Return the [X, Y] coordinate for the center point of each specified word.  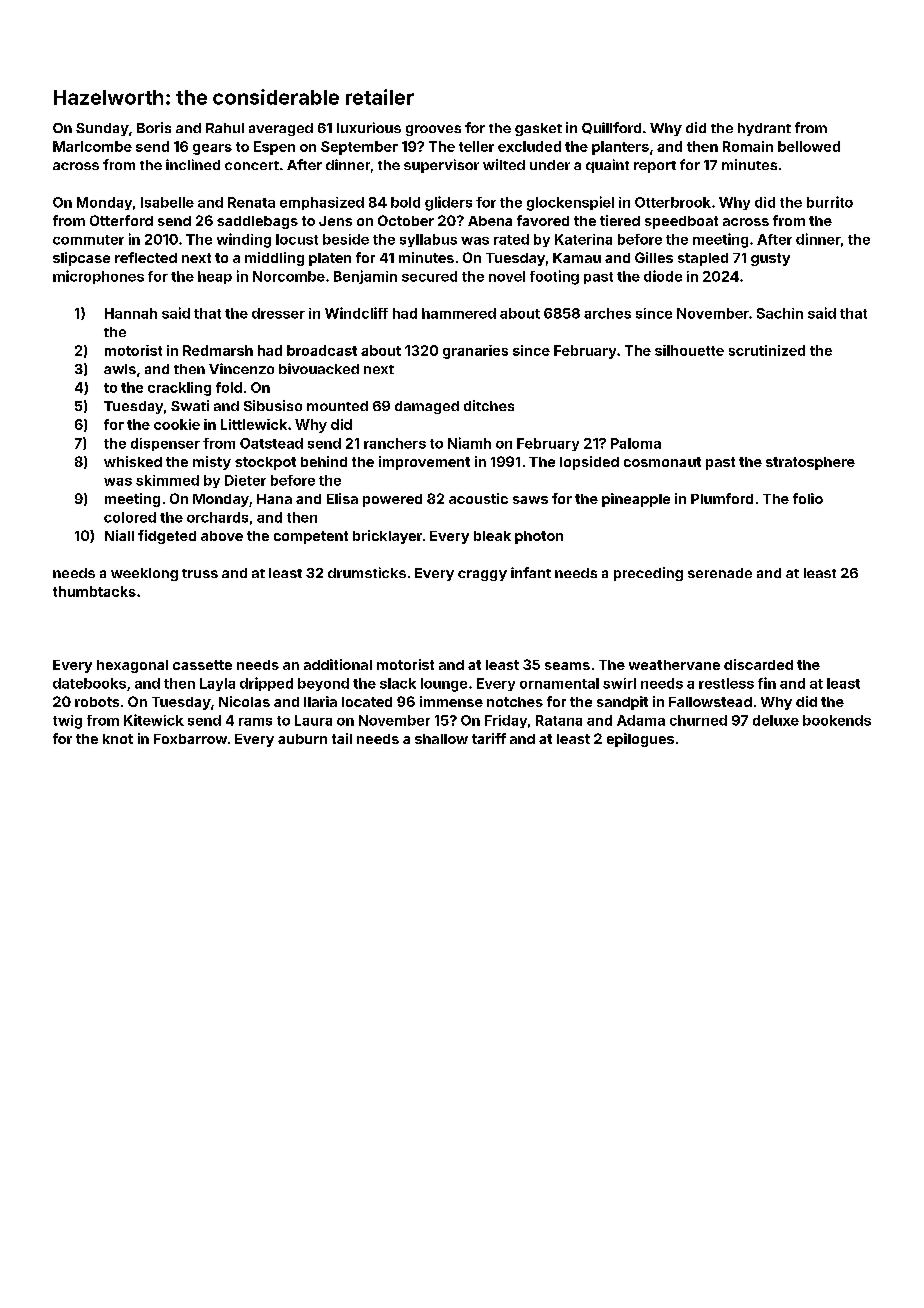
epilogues [640, 740]
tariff [489, 738]
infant [531, 572]
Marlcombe [92, 146]
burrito [830, 202]
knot [118, 739]
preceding [648, 574]
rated [511, 239]
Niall [119, 535]
